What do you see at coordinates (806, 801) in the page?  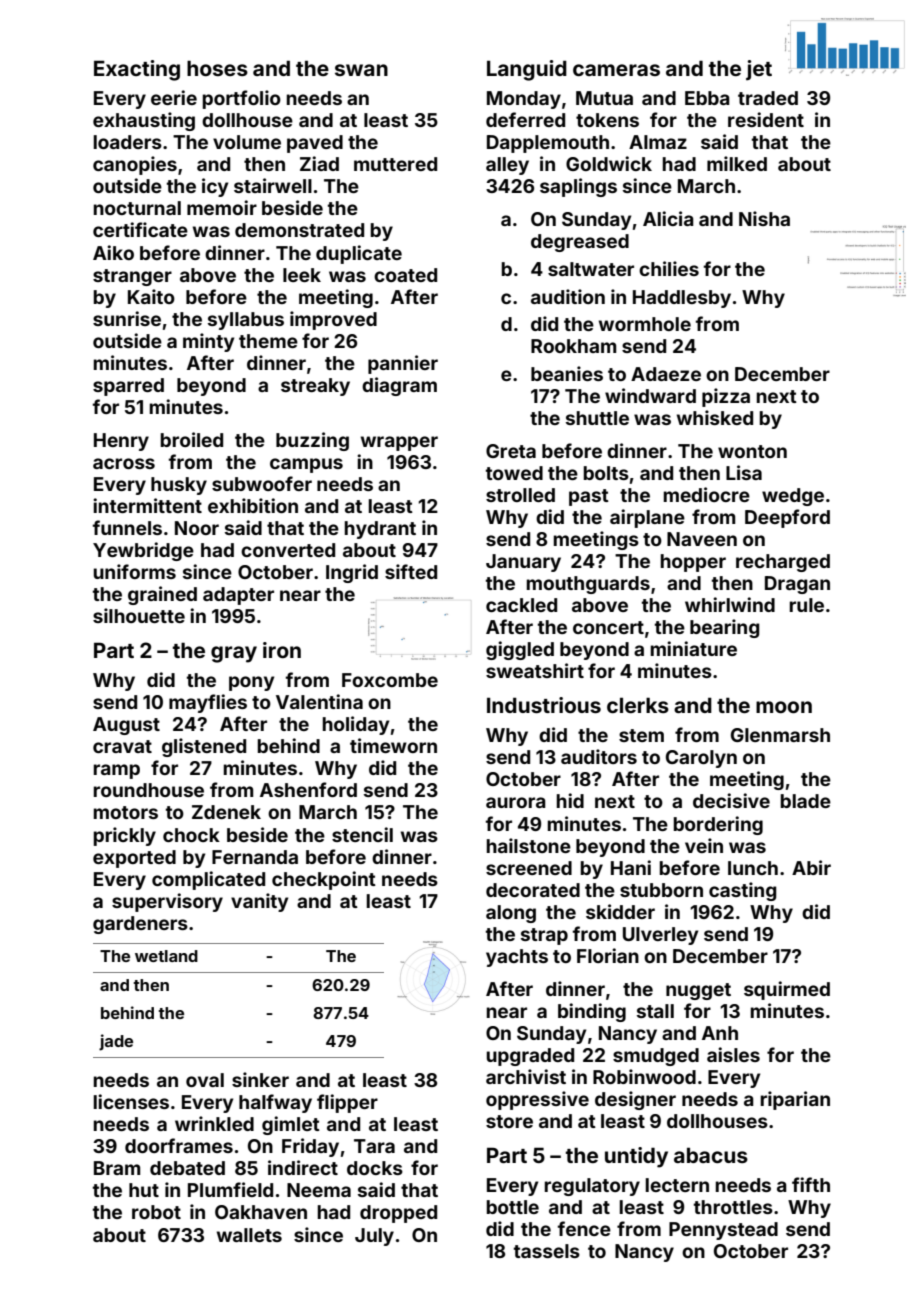 I see `blade` at bounding box center [806, 801].
